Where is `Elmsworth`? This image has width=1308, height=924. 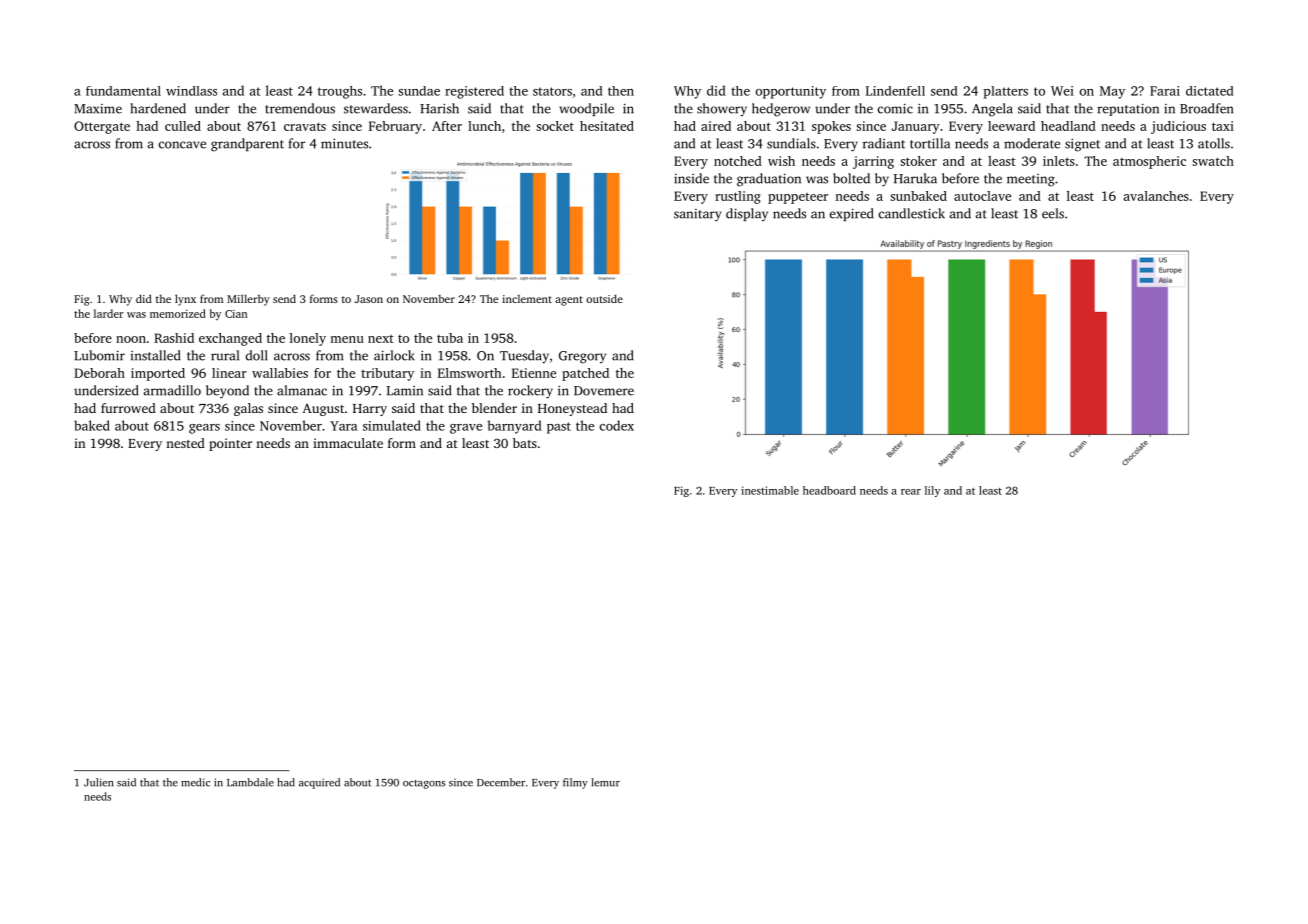 Elmsworth is located at coordinates (470, 373).
